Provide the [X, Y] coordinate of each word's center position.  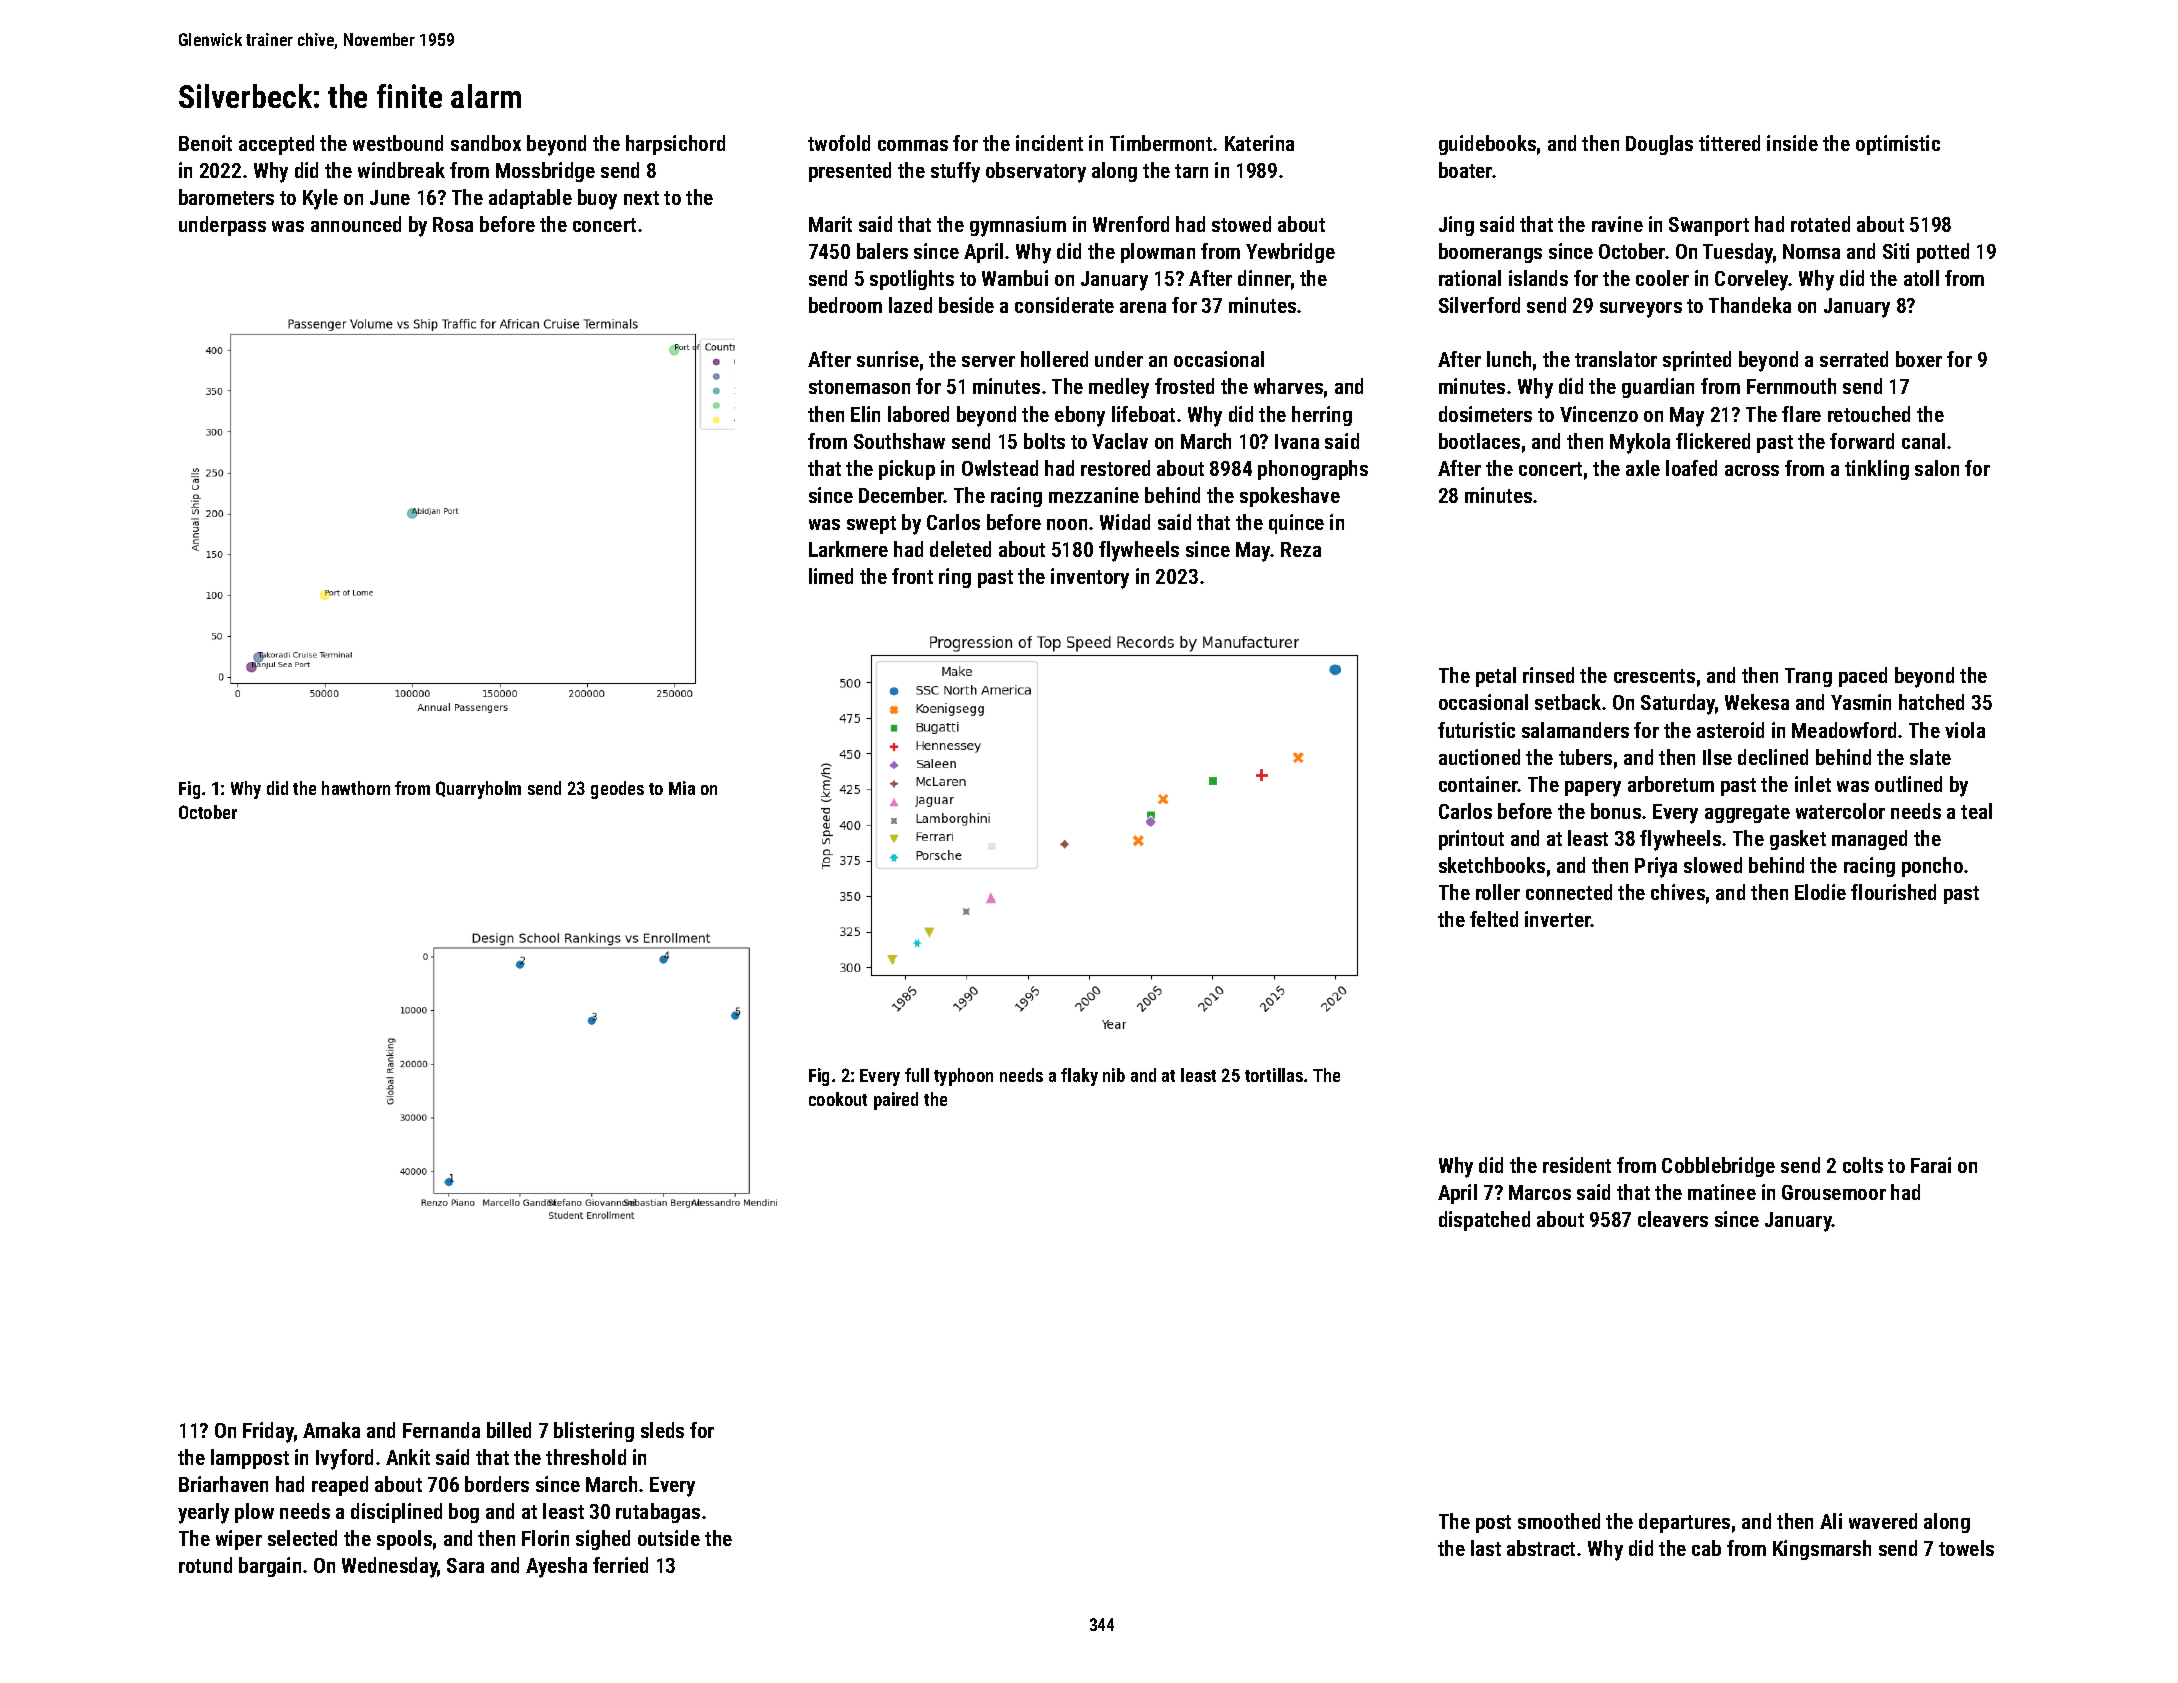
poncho [1932, 867]
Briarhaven [223, 1484]
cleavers [1673, 1219]
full [917, 1075]
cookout [838, 1099]
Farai [1931, 1165]
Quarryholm [478, 790]
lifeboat [1143, 414]
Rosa [453, 224]
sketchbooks [1492, 865]
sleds [662, 1430]
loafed [1691, 468]
